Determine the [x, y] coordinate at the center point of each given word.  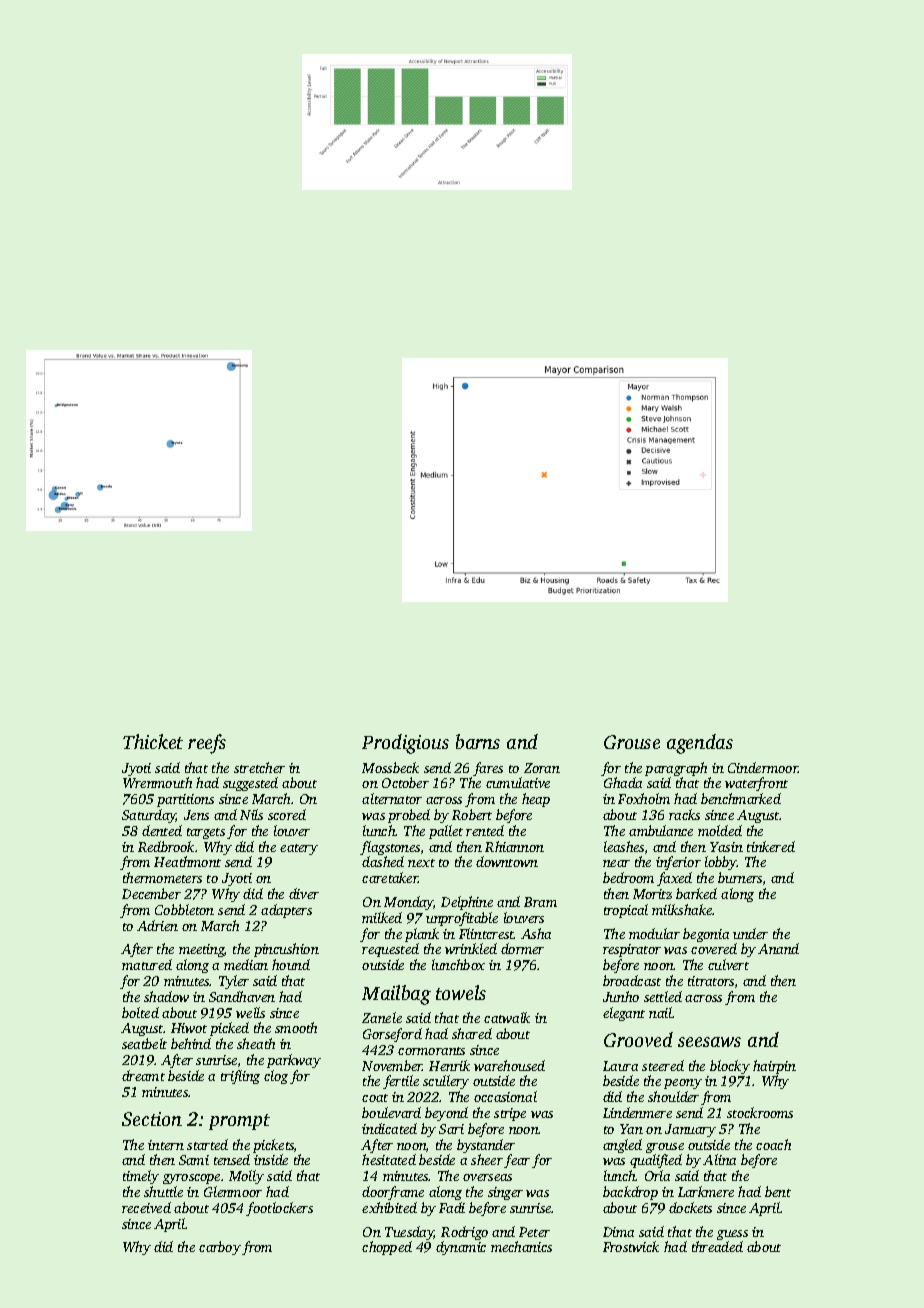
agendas [700, 744]
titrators [711, 981]
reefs [207, 744]
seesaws [709, 1042]
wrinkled [471, 948]
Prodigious [405, 744]
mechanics [521, 1246]
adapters [286, 911]
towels [461, 992]
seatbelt [144, 1043]
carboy [220, 1248]
